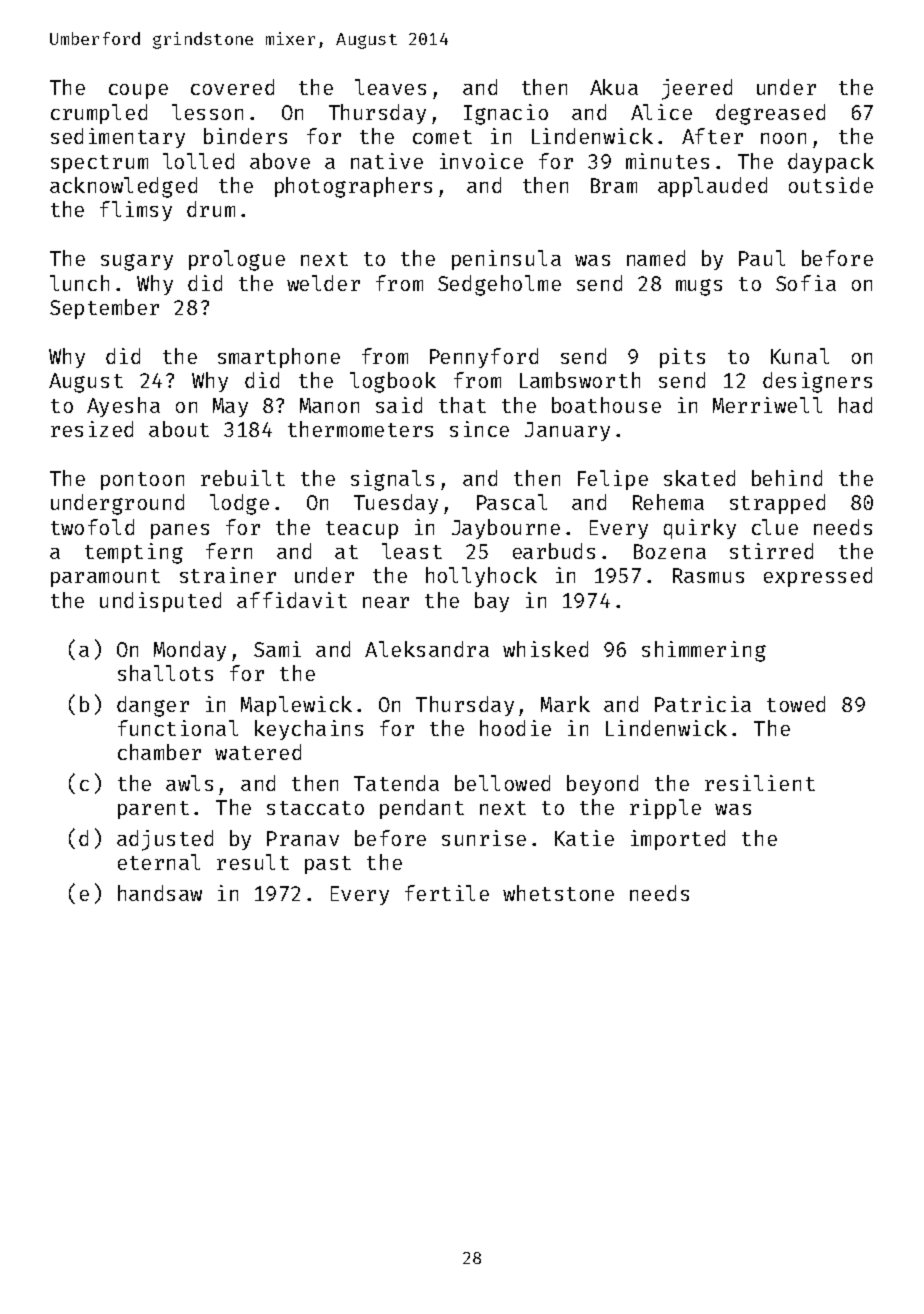 Image resolution: width=924 pixels, height=1314 pixels. What do you see at coordinates (767, 405) in the screenshot?
I see `Merriwell` at bounding box center [767, 405].
